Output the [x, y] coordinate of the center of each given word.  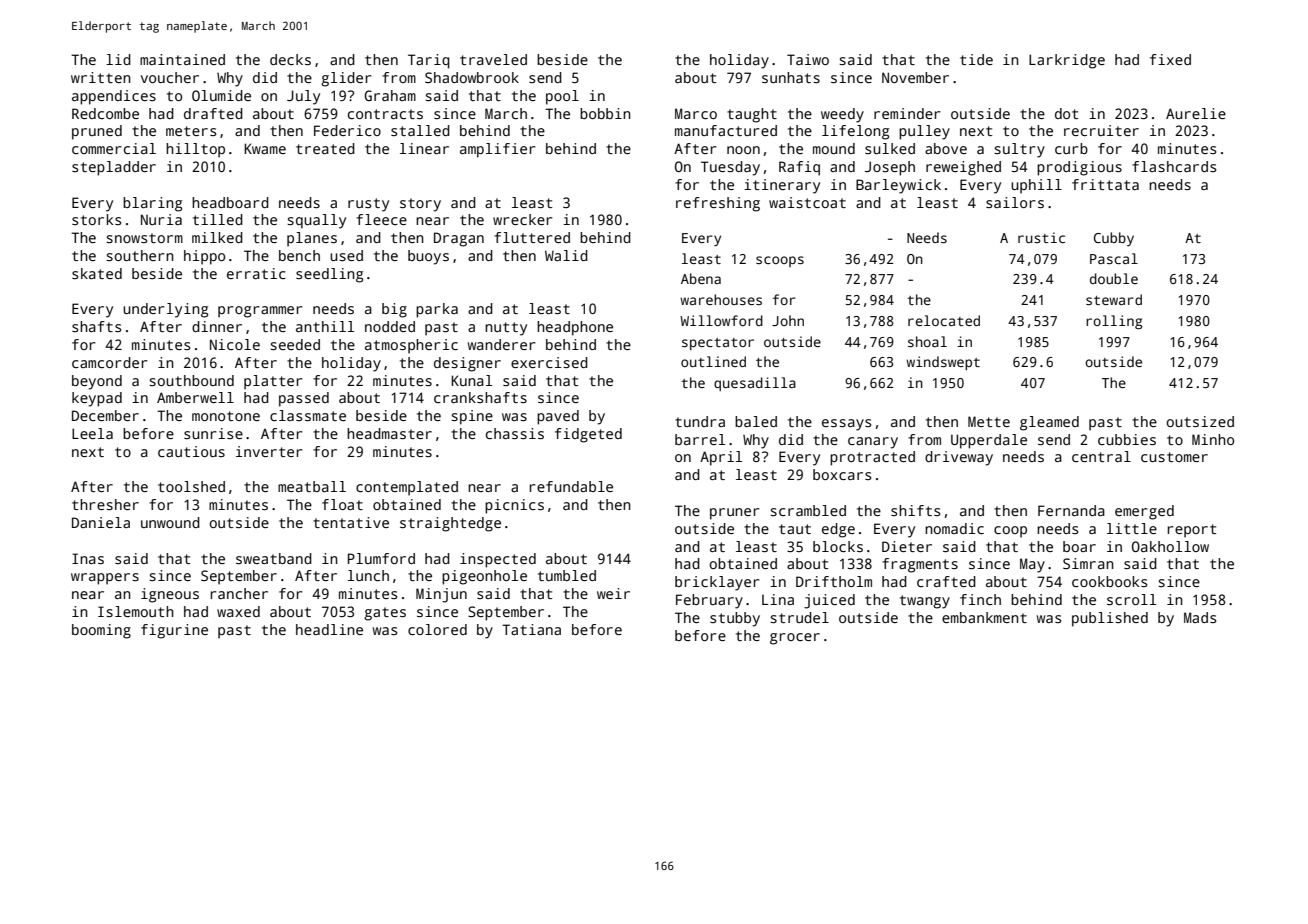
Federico [347, 130]
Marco [696, 113]
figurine [174, 631]
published [1110, 619]
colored [437, 629]
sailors [1015, 202]
